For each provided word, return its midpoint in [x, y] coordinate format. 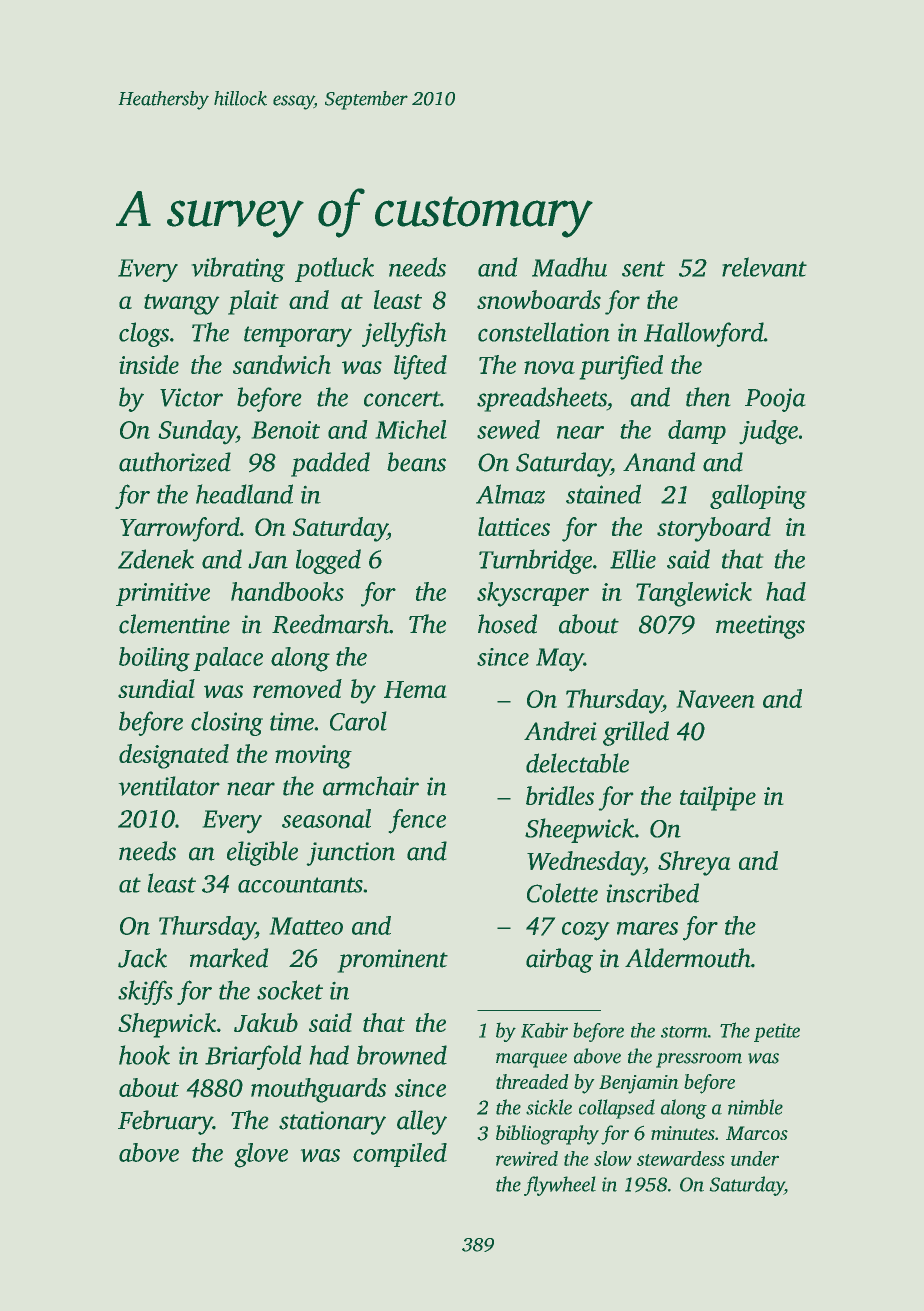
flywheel [560, 1186]
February [165, 1122]
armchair [371, 786]
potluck [334, 269]
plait [253, 302]
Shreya [694, 863]
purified [621, 367]
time [292, 721]
